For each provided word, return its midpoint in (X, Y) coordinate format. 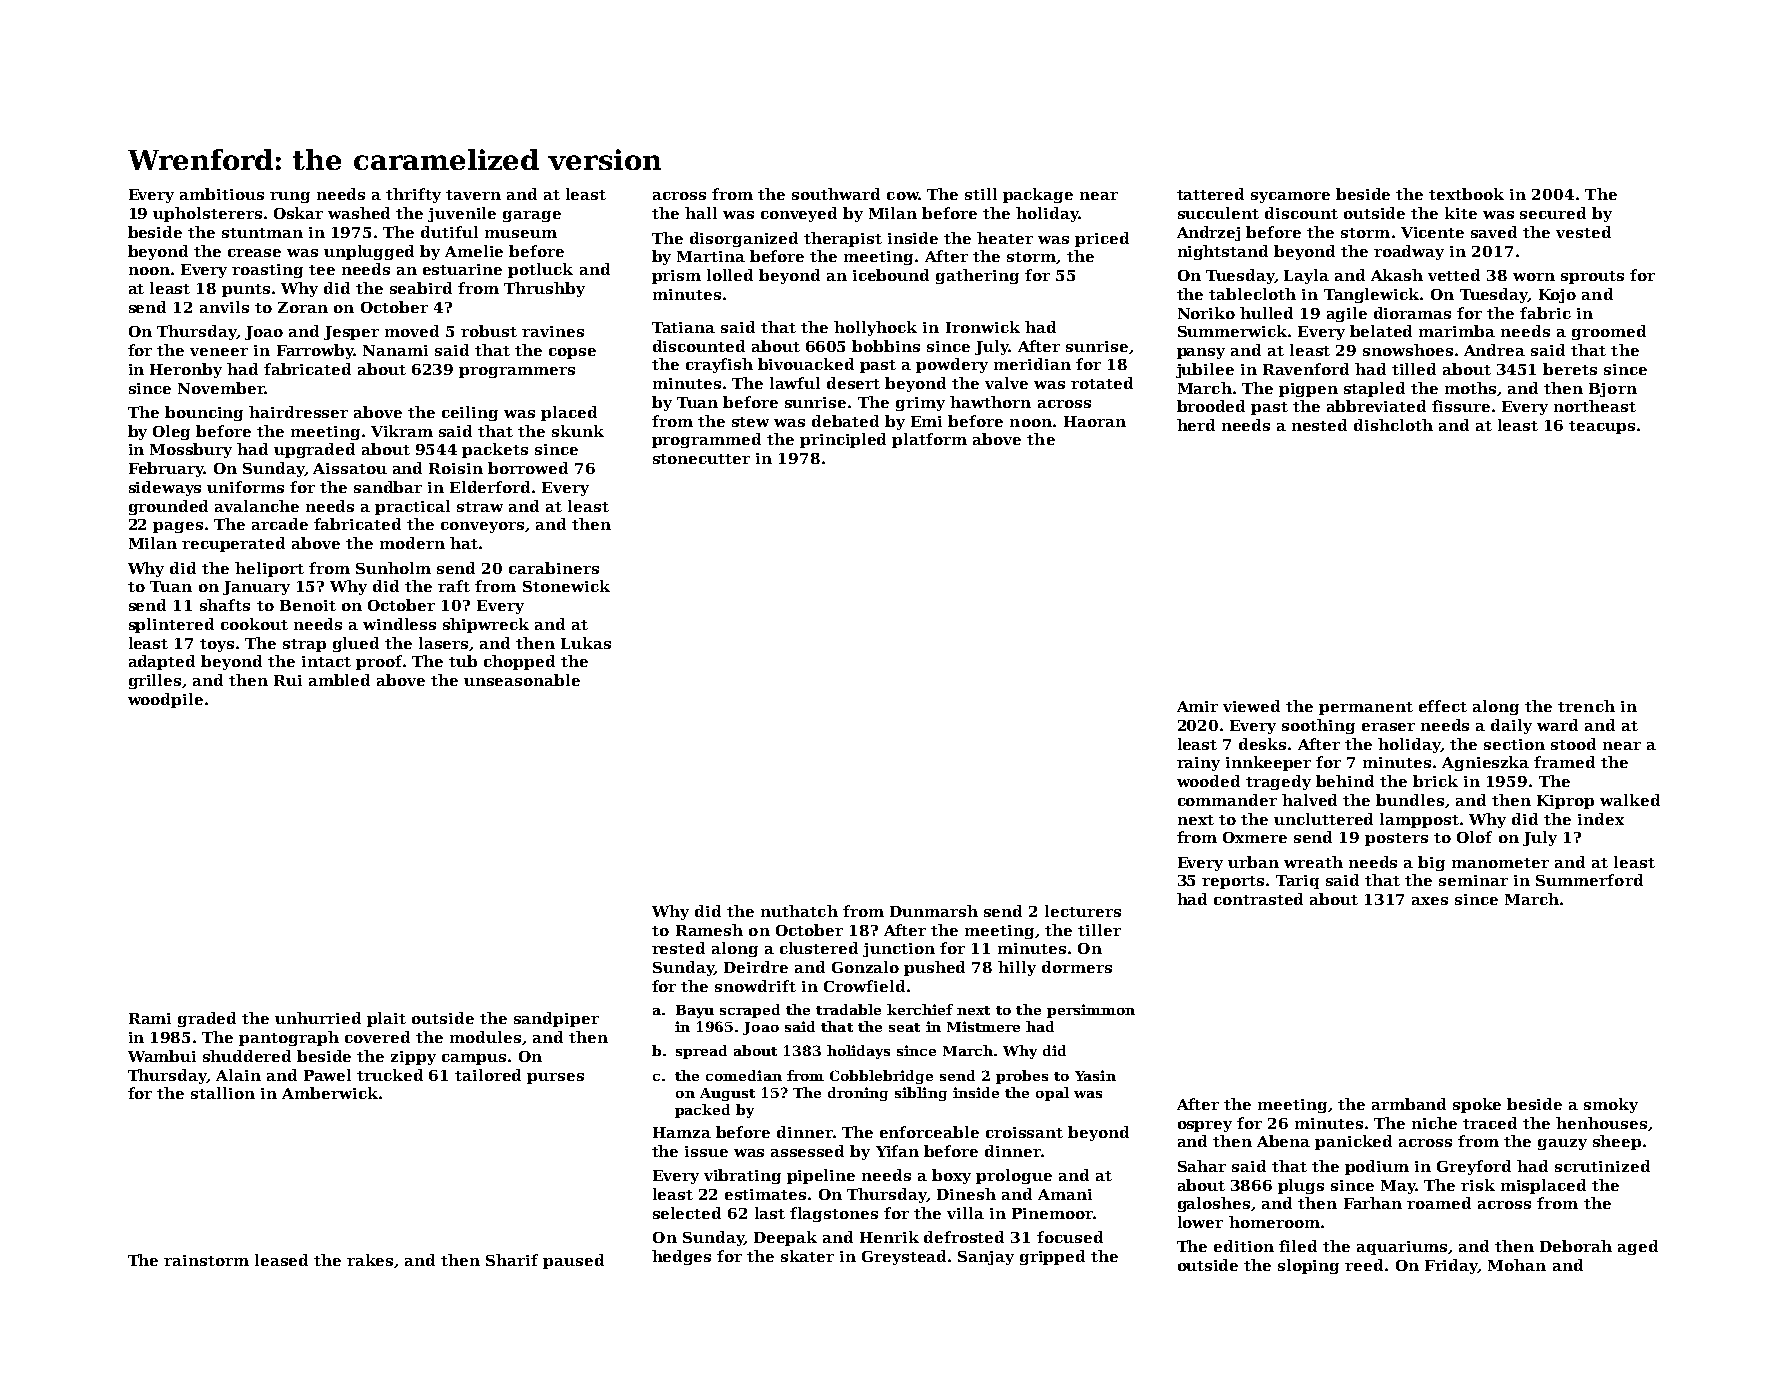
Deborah (1576, 1246)
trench (1586, 706)
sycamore (1290, 197)
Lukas (586, 643)
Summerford (1589, 880)
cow (903, 196)
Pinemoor (1052, 1213)
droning (858, 1094)
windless (399, 624)
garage (532, 216)
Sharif (512, 1260)
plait (386, 1019)
